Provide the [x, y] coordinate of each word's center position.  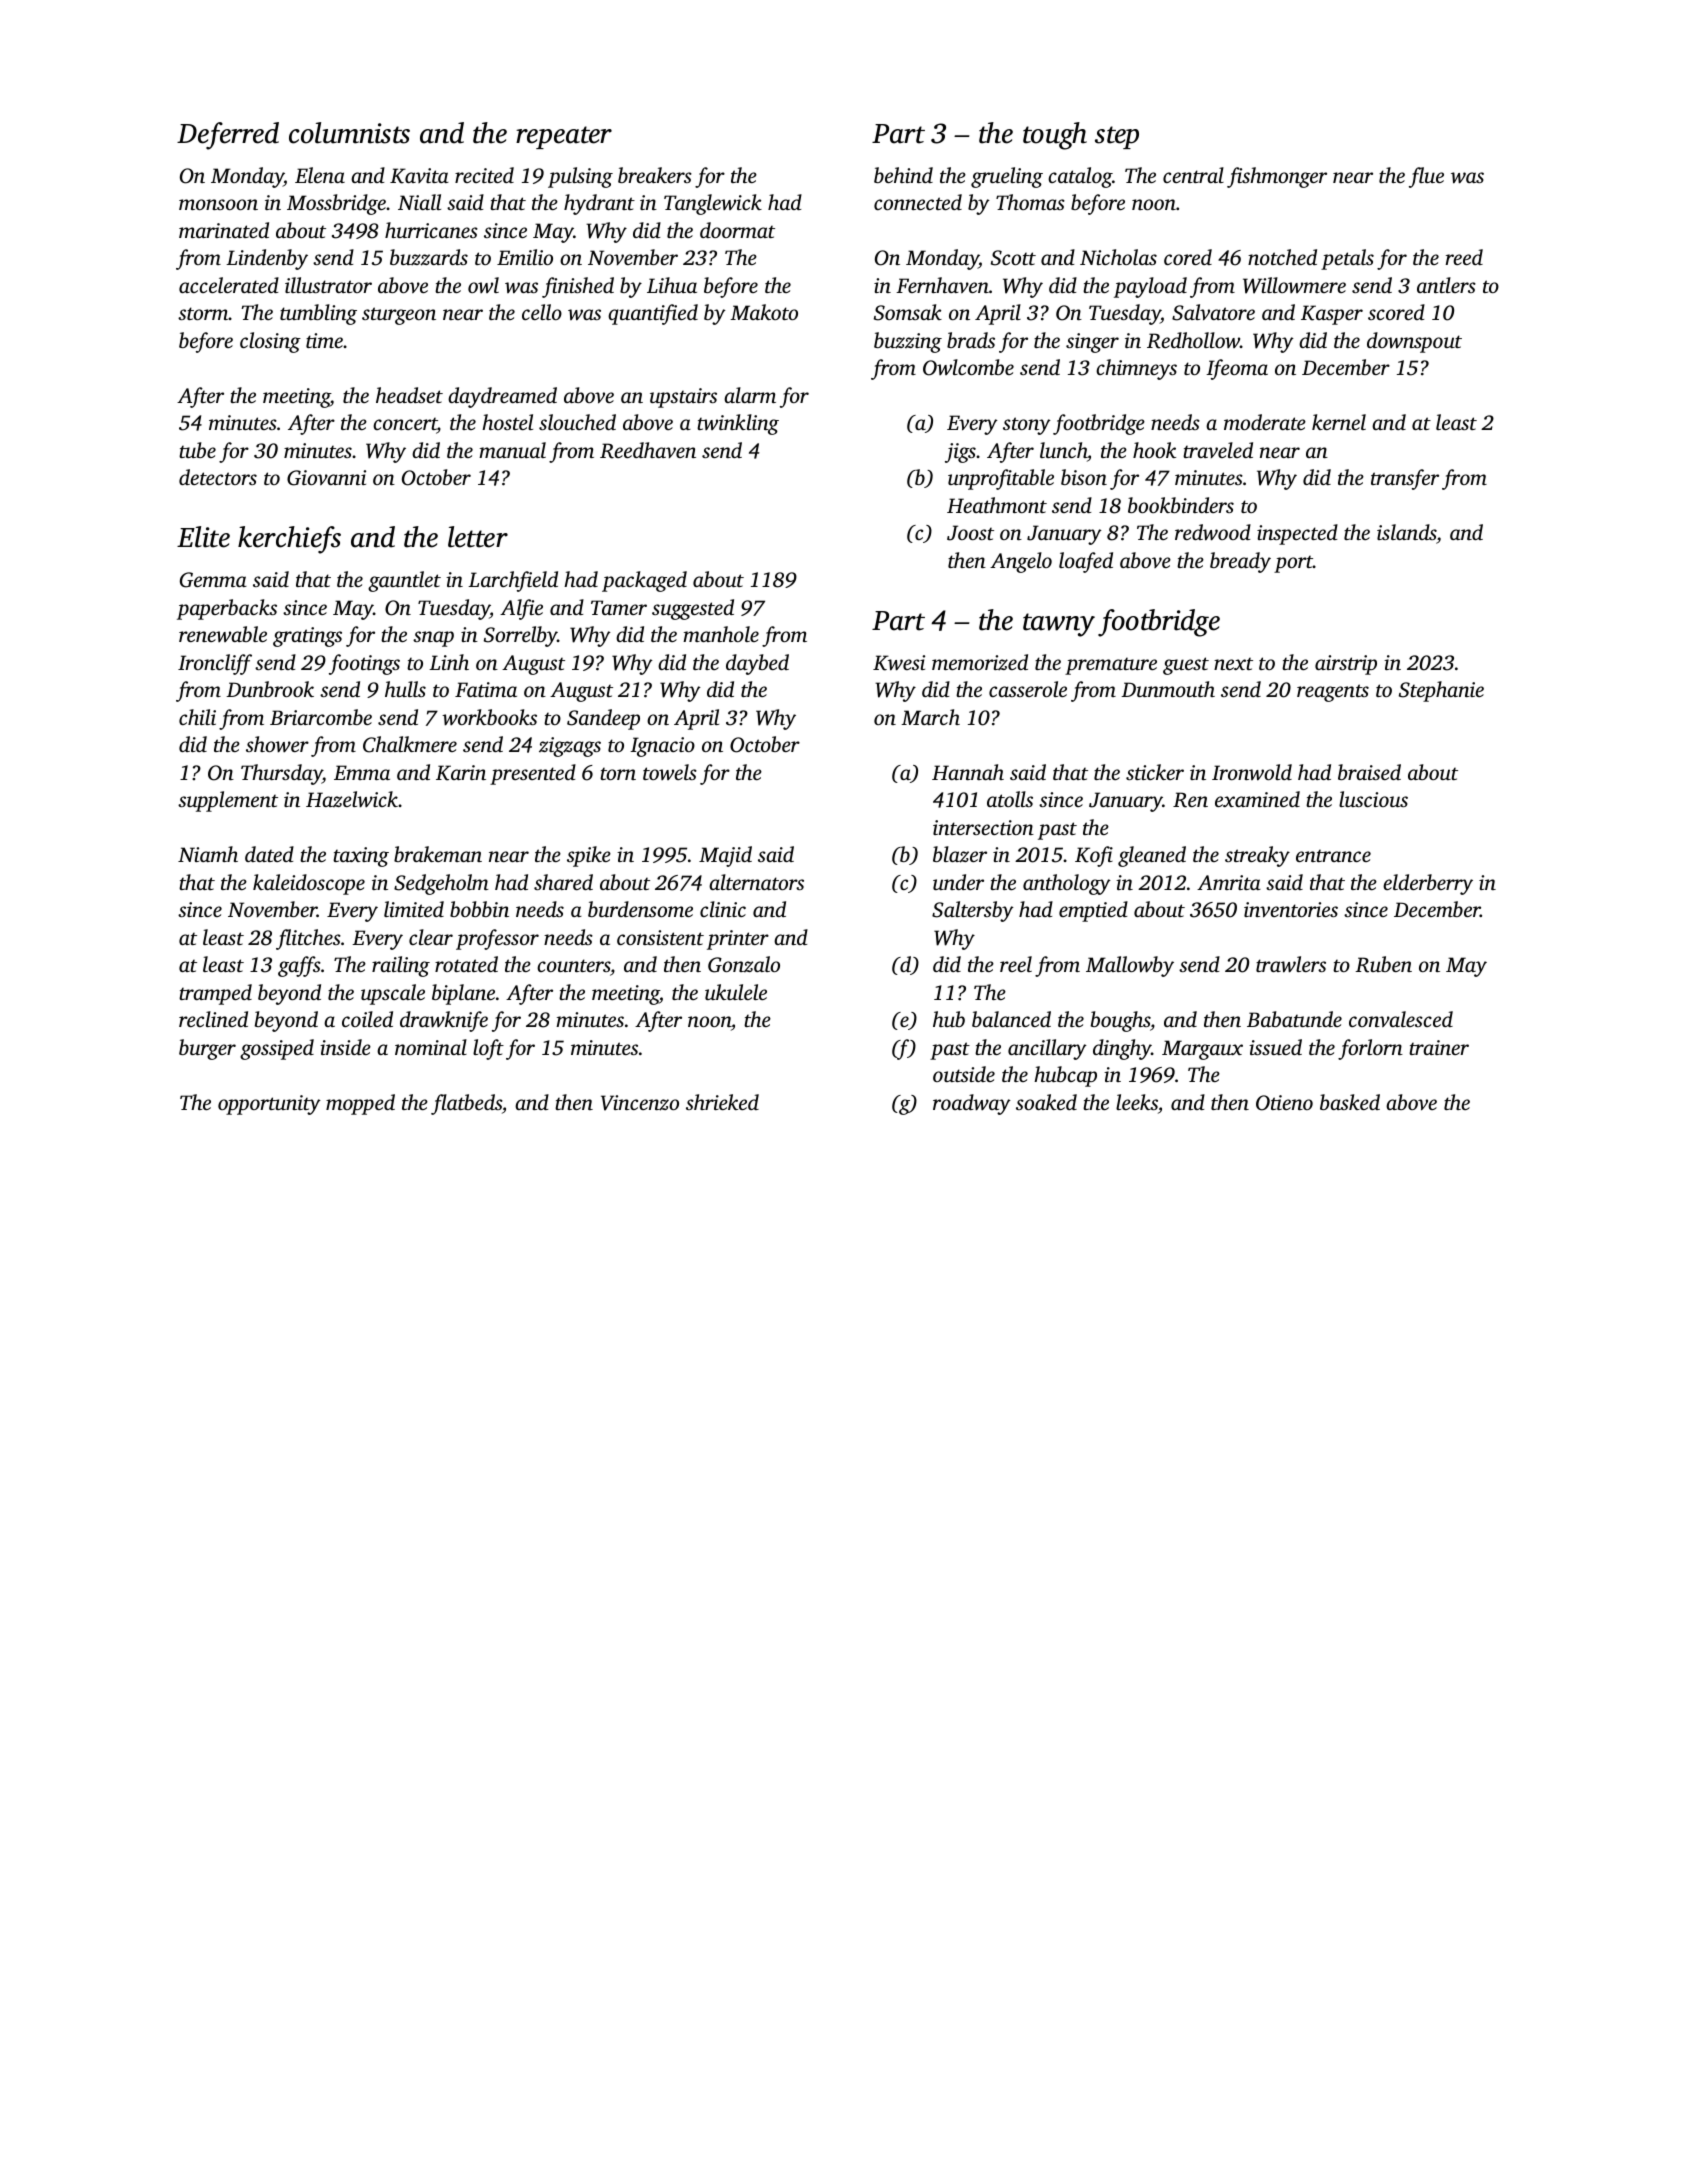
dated [269, 854]
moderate [1265, 422]
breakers [655, 175]
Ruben [1383, 964]
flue [1426, 177]
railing [401, 966]
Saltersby [973, 911]
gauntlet [404, 581]
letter [478, 537]
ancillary [1047, 1049]
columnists [349, 133]
